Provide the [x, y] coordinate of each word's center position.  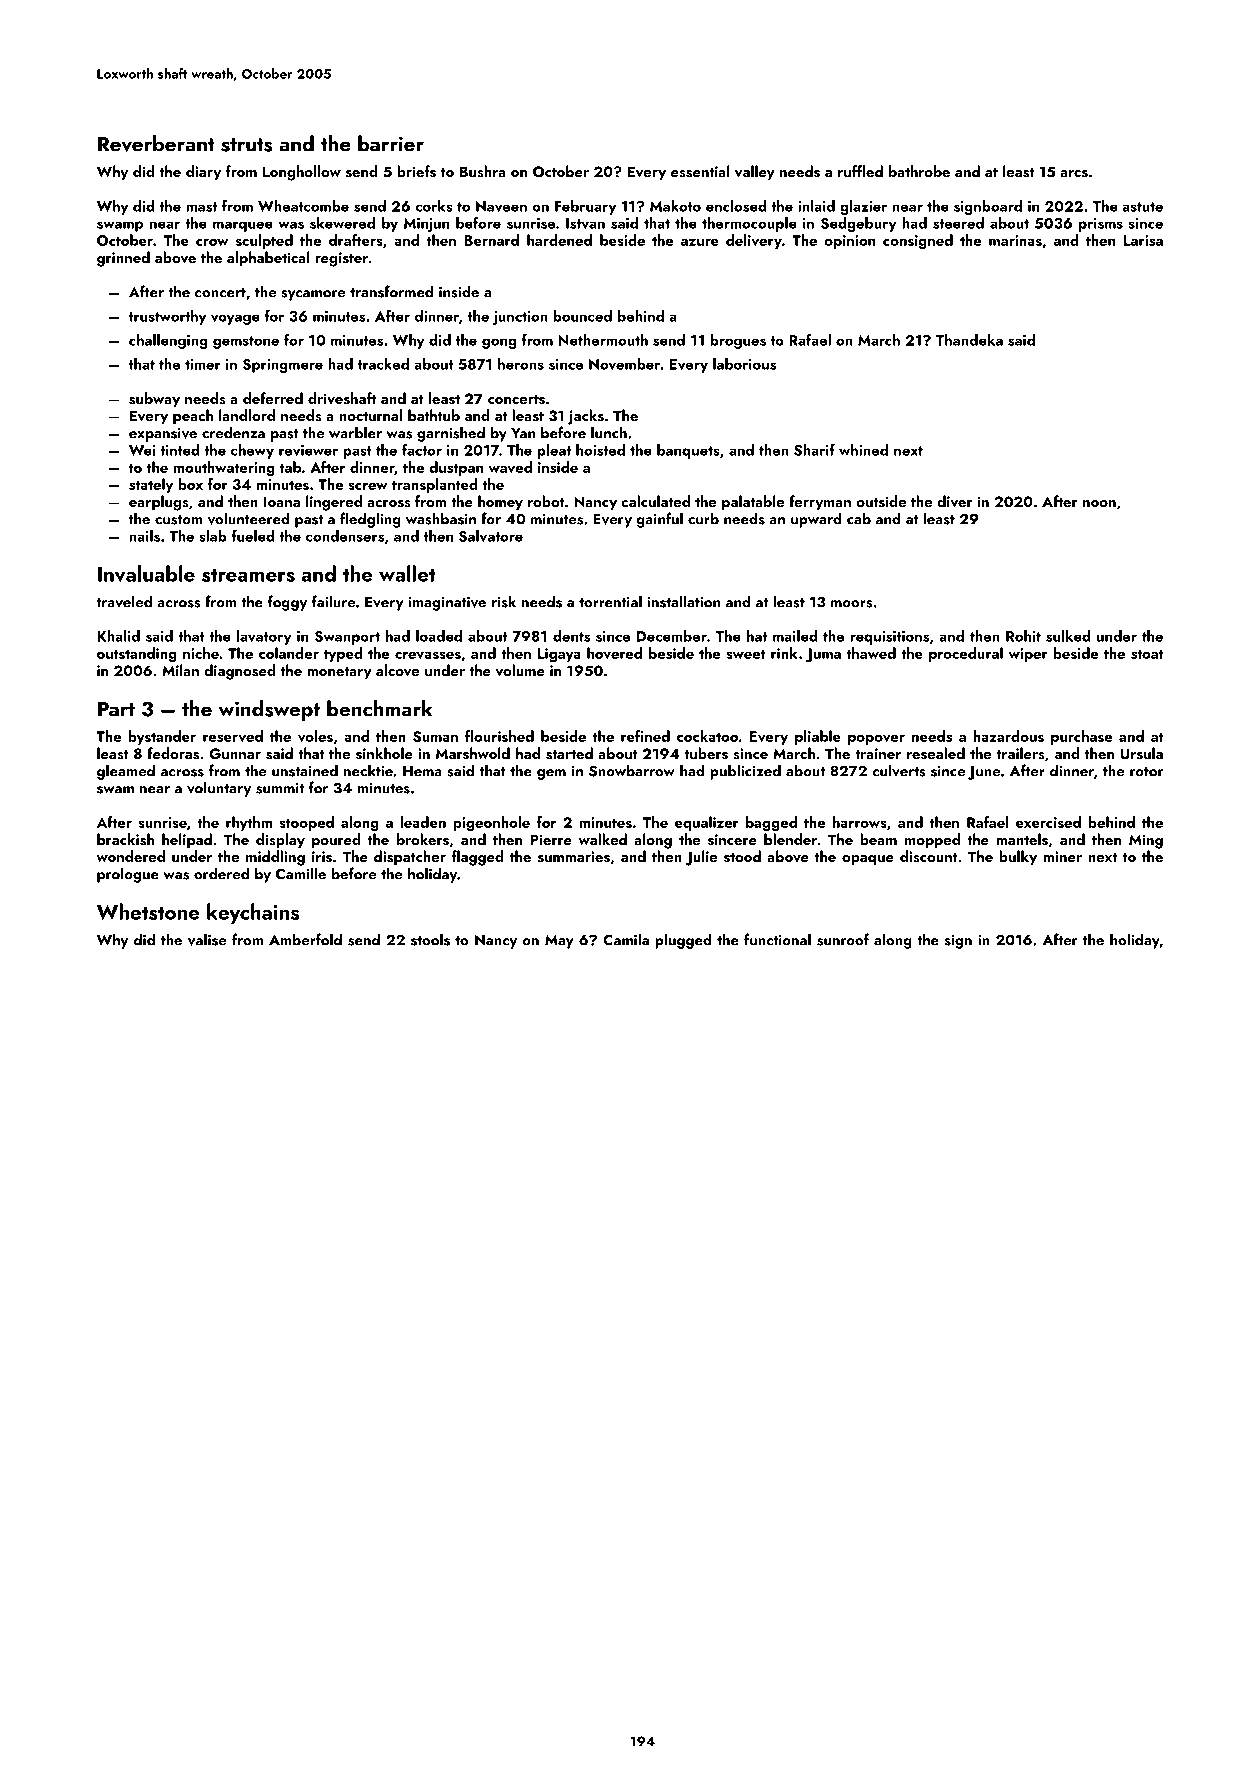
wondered [130, 856]
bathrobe [919, 171]
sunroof [843, 939]
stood [742, 856]
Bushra [483, 171]
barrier [391, 143]
